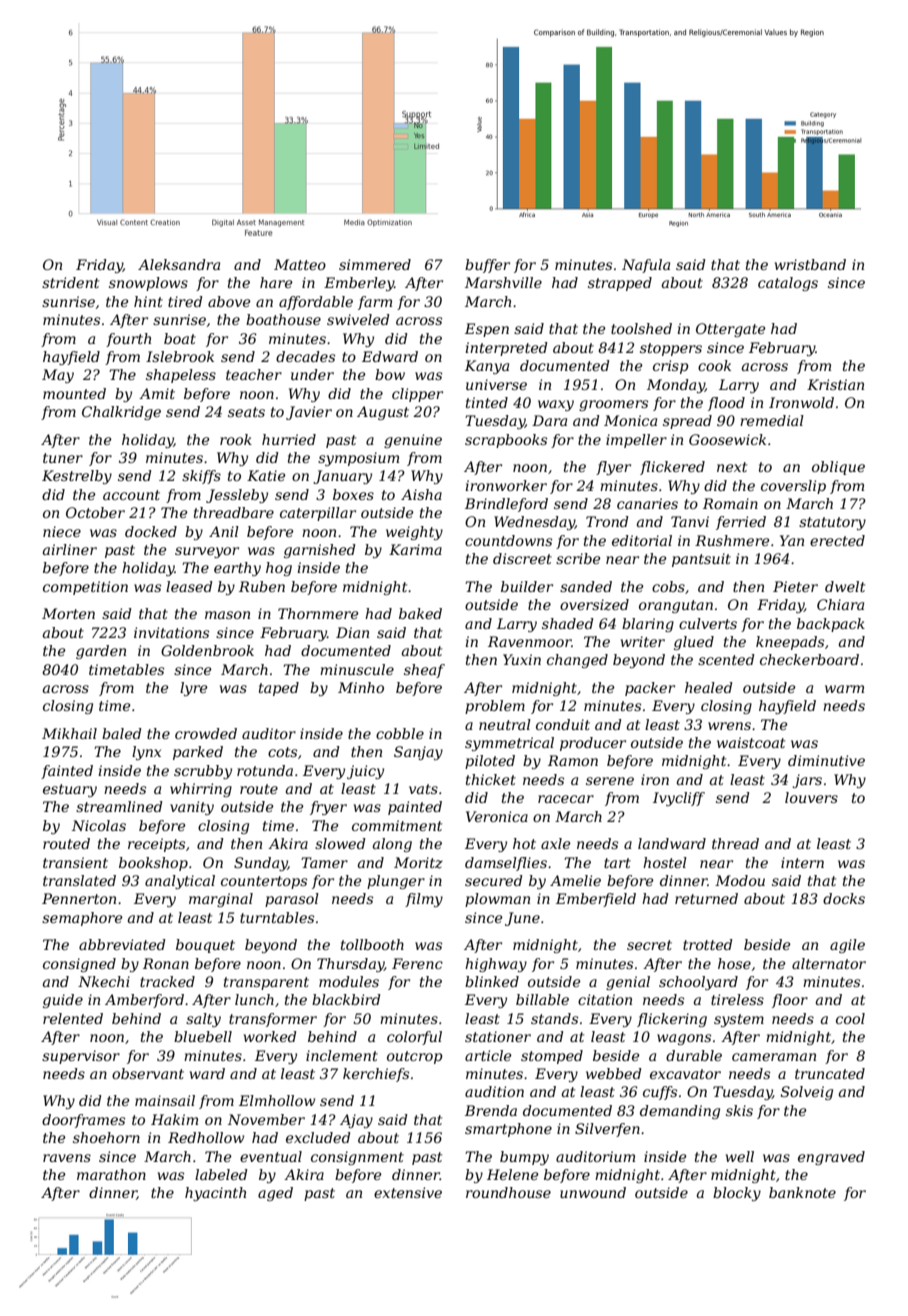 This screenshot has height=1316, width=908. What do you see at coordinates (729, 726) in the screenshot?
I see `wrens` at bounding box center [729, 726].
